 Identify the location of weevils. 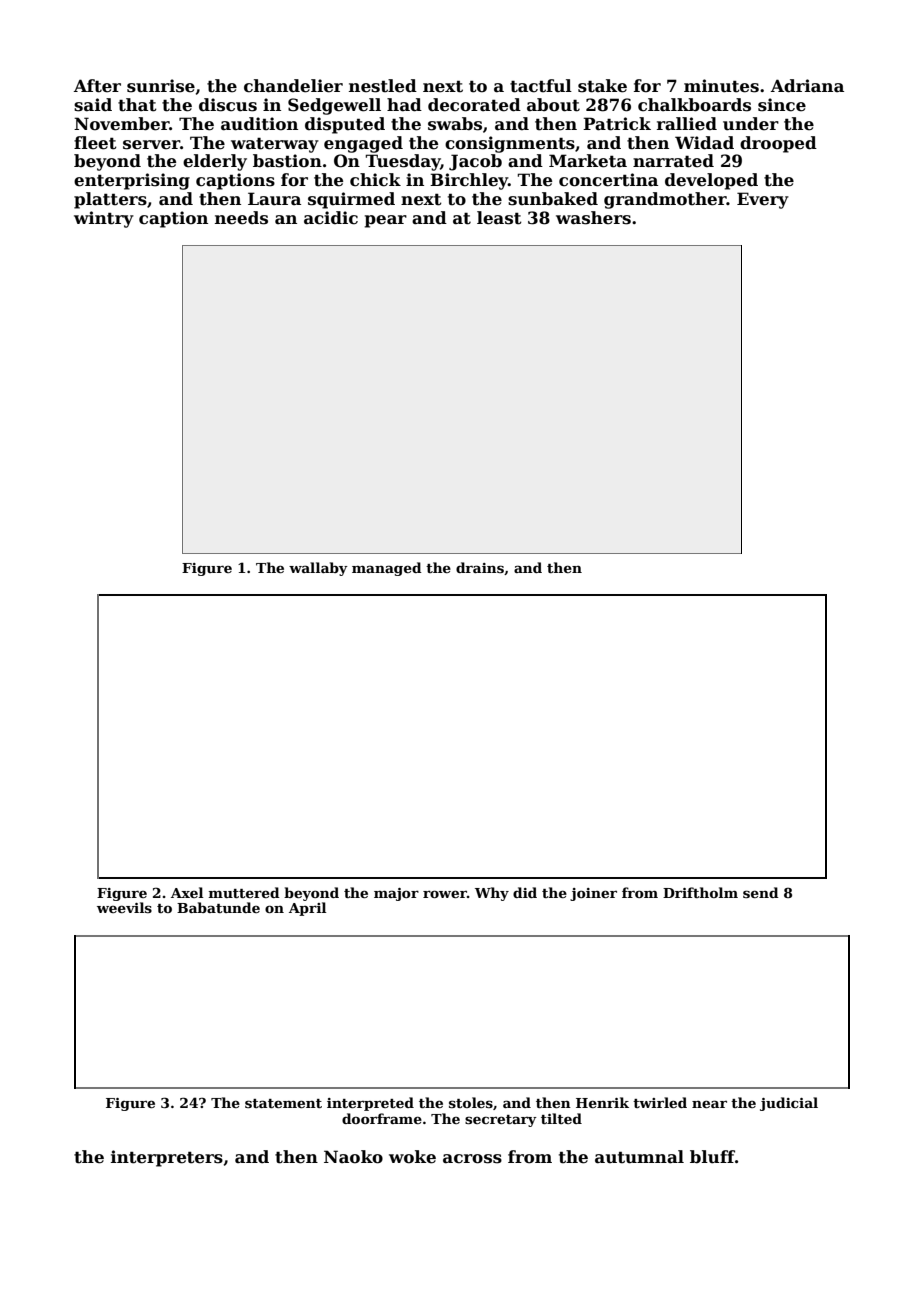
(124, 907).
